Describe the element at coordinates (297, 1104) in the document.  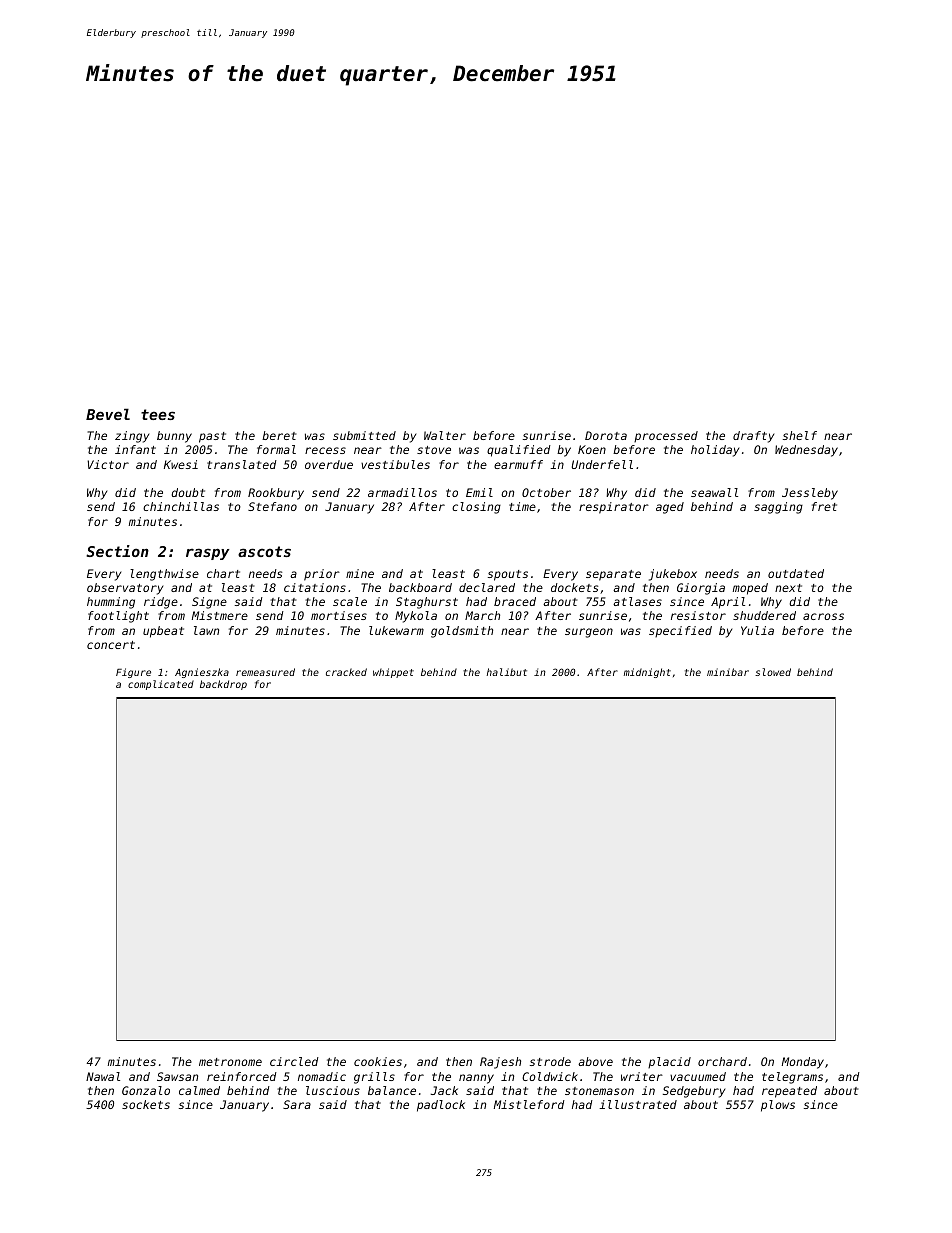
I see `Sara` at that location.
